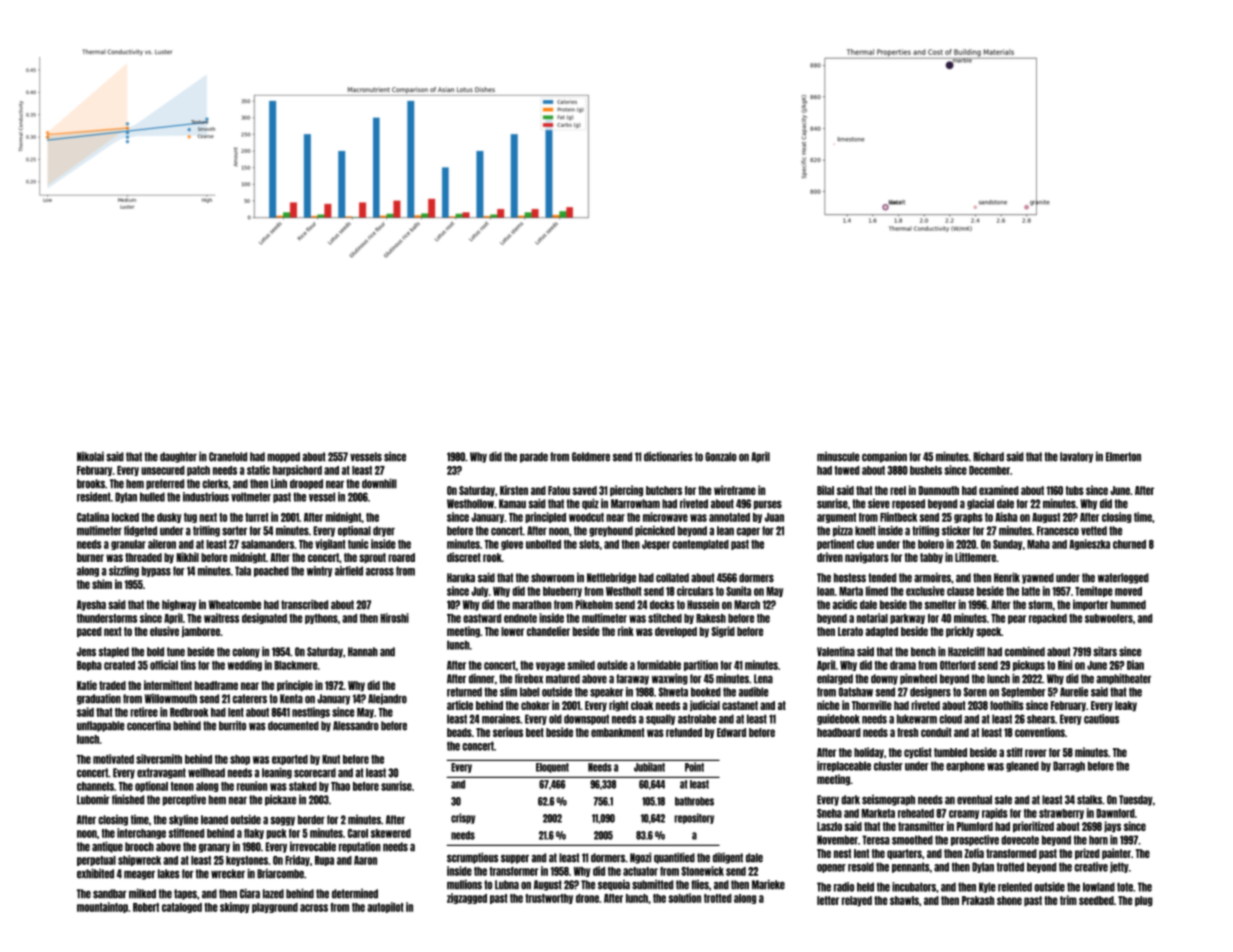 This page has height=952, width=1233. I want to click on transformed, so click(1011, 853).
